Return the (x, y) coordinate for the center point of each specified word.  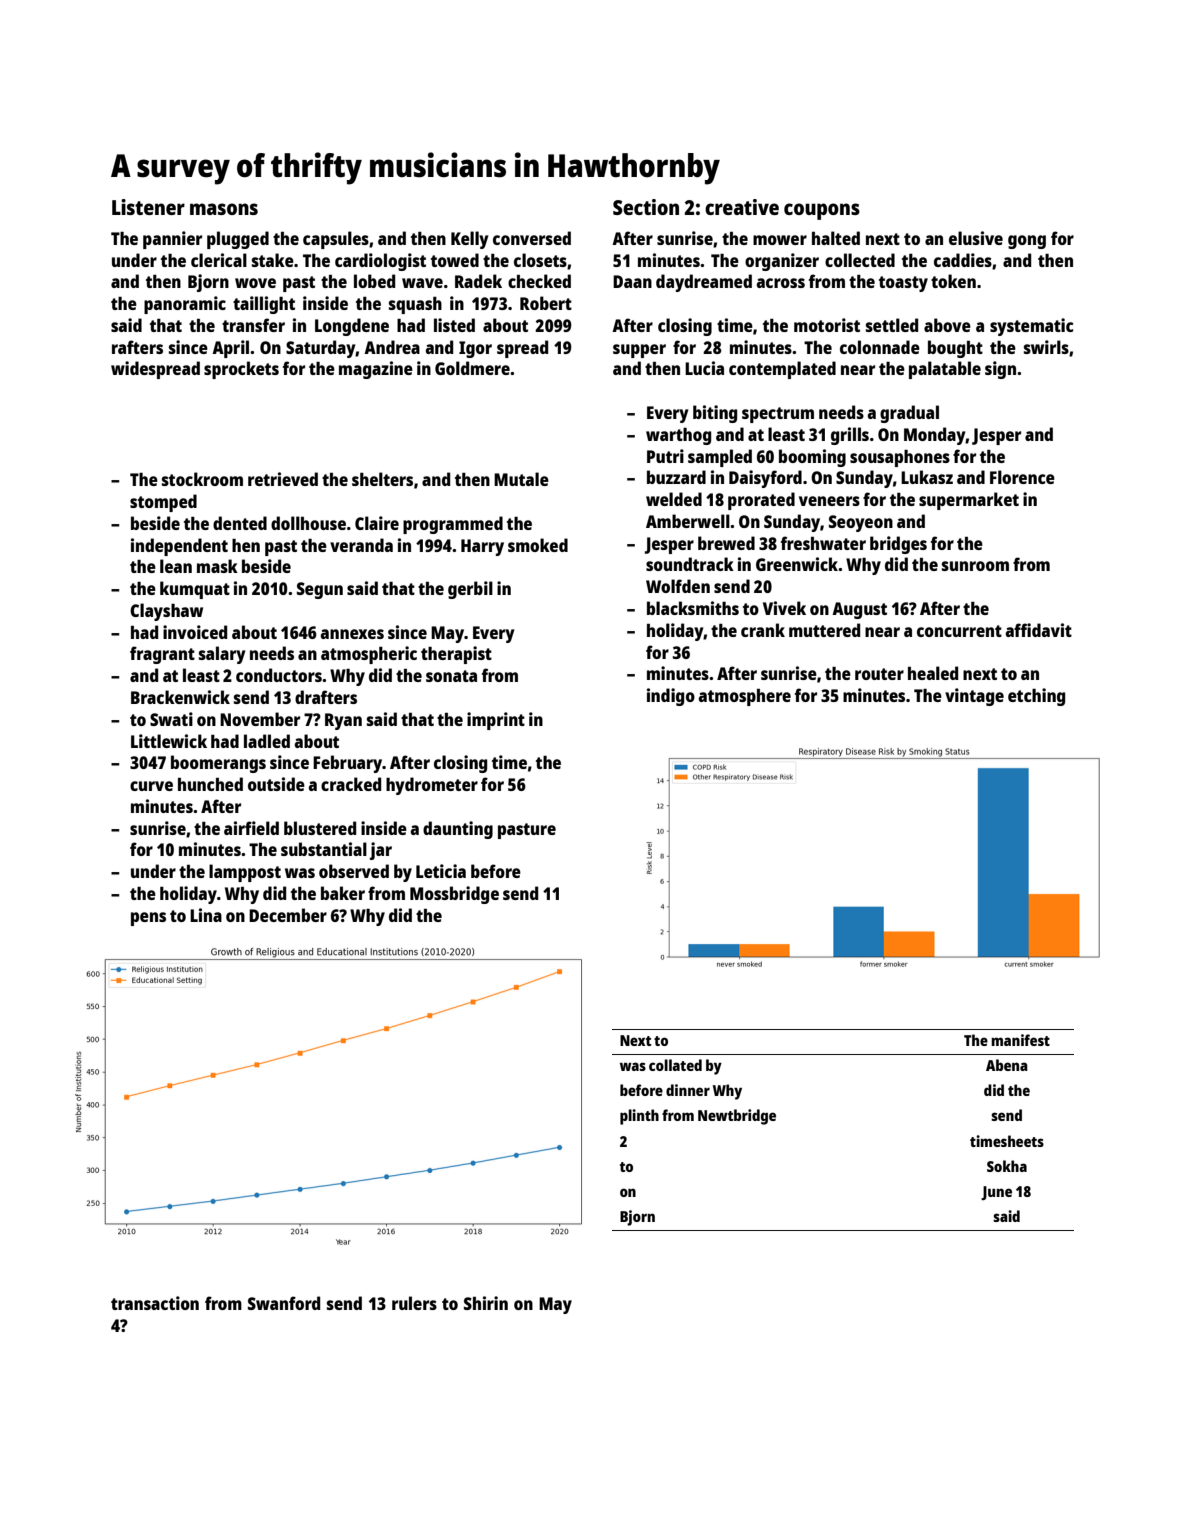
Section (646, 207)
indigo (671, 697)
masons (224, 209)
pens (148, 919)
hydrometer (432, 786)
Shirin (486, 1303)
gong (1027, 242)
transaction (155, 1303)
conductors (279, 675)
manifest (1020, 1040)
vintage (974, 697)
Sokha (1007, 1166)
